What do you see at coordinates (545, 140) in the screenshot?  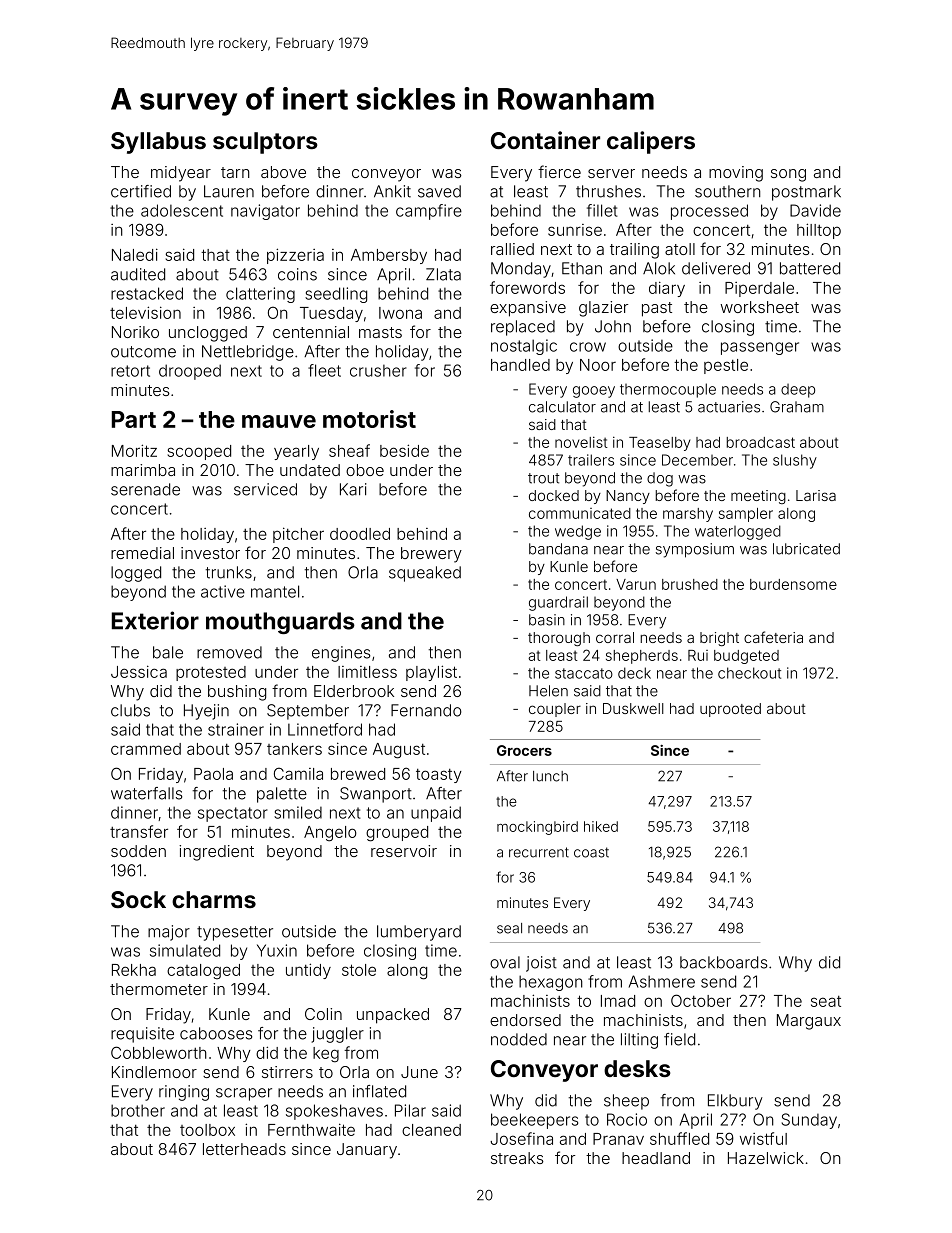 I see `Container` at bounding box center [545, 140].
